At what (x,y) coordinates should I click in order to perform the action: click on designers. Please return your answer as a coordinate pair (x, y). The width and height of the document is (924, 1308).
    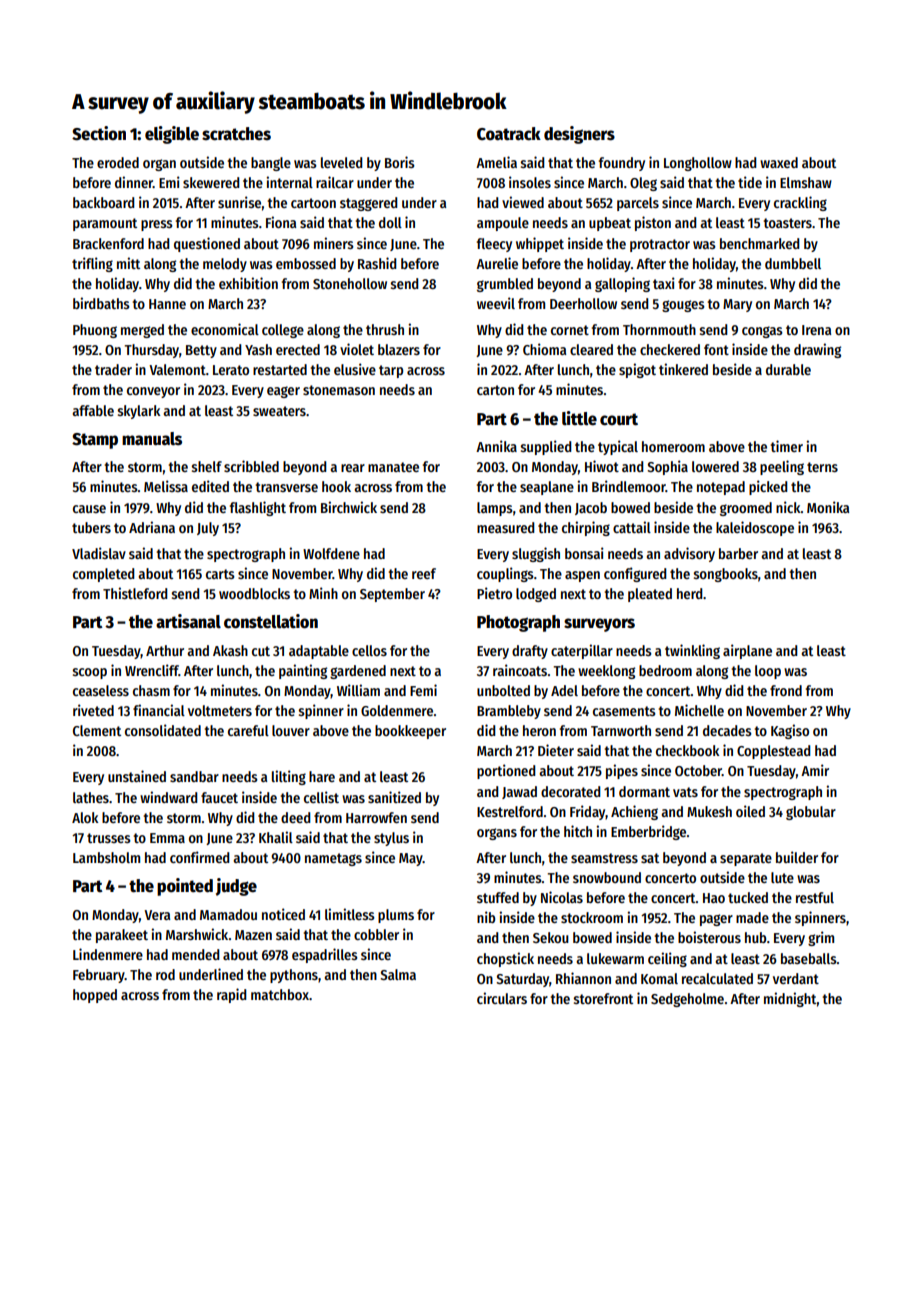
    Looking at the image, I should click on (579, 135).
